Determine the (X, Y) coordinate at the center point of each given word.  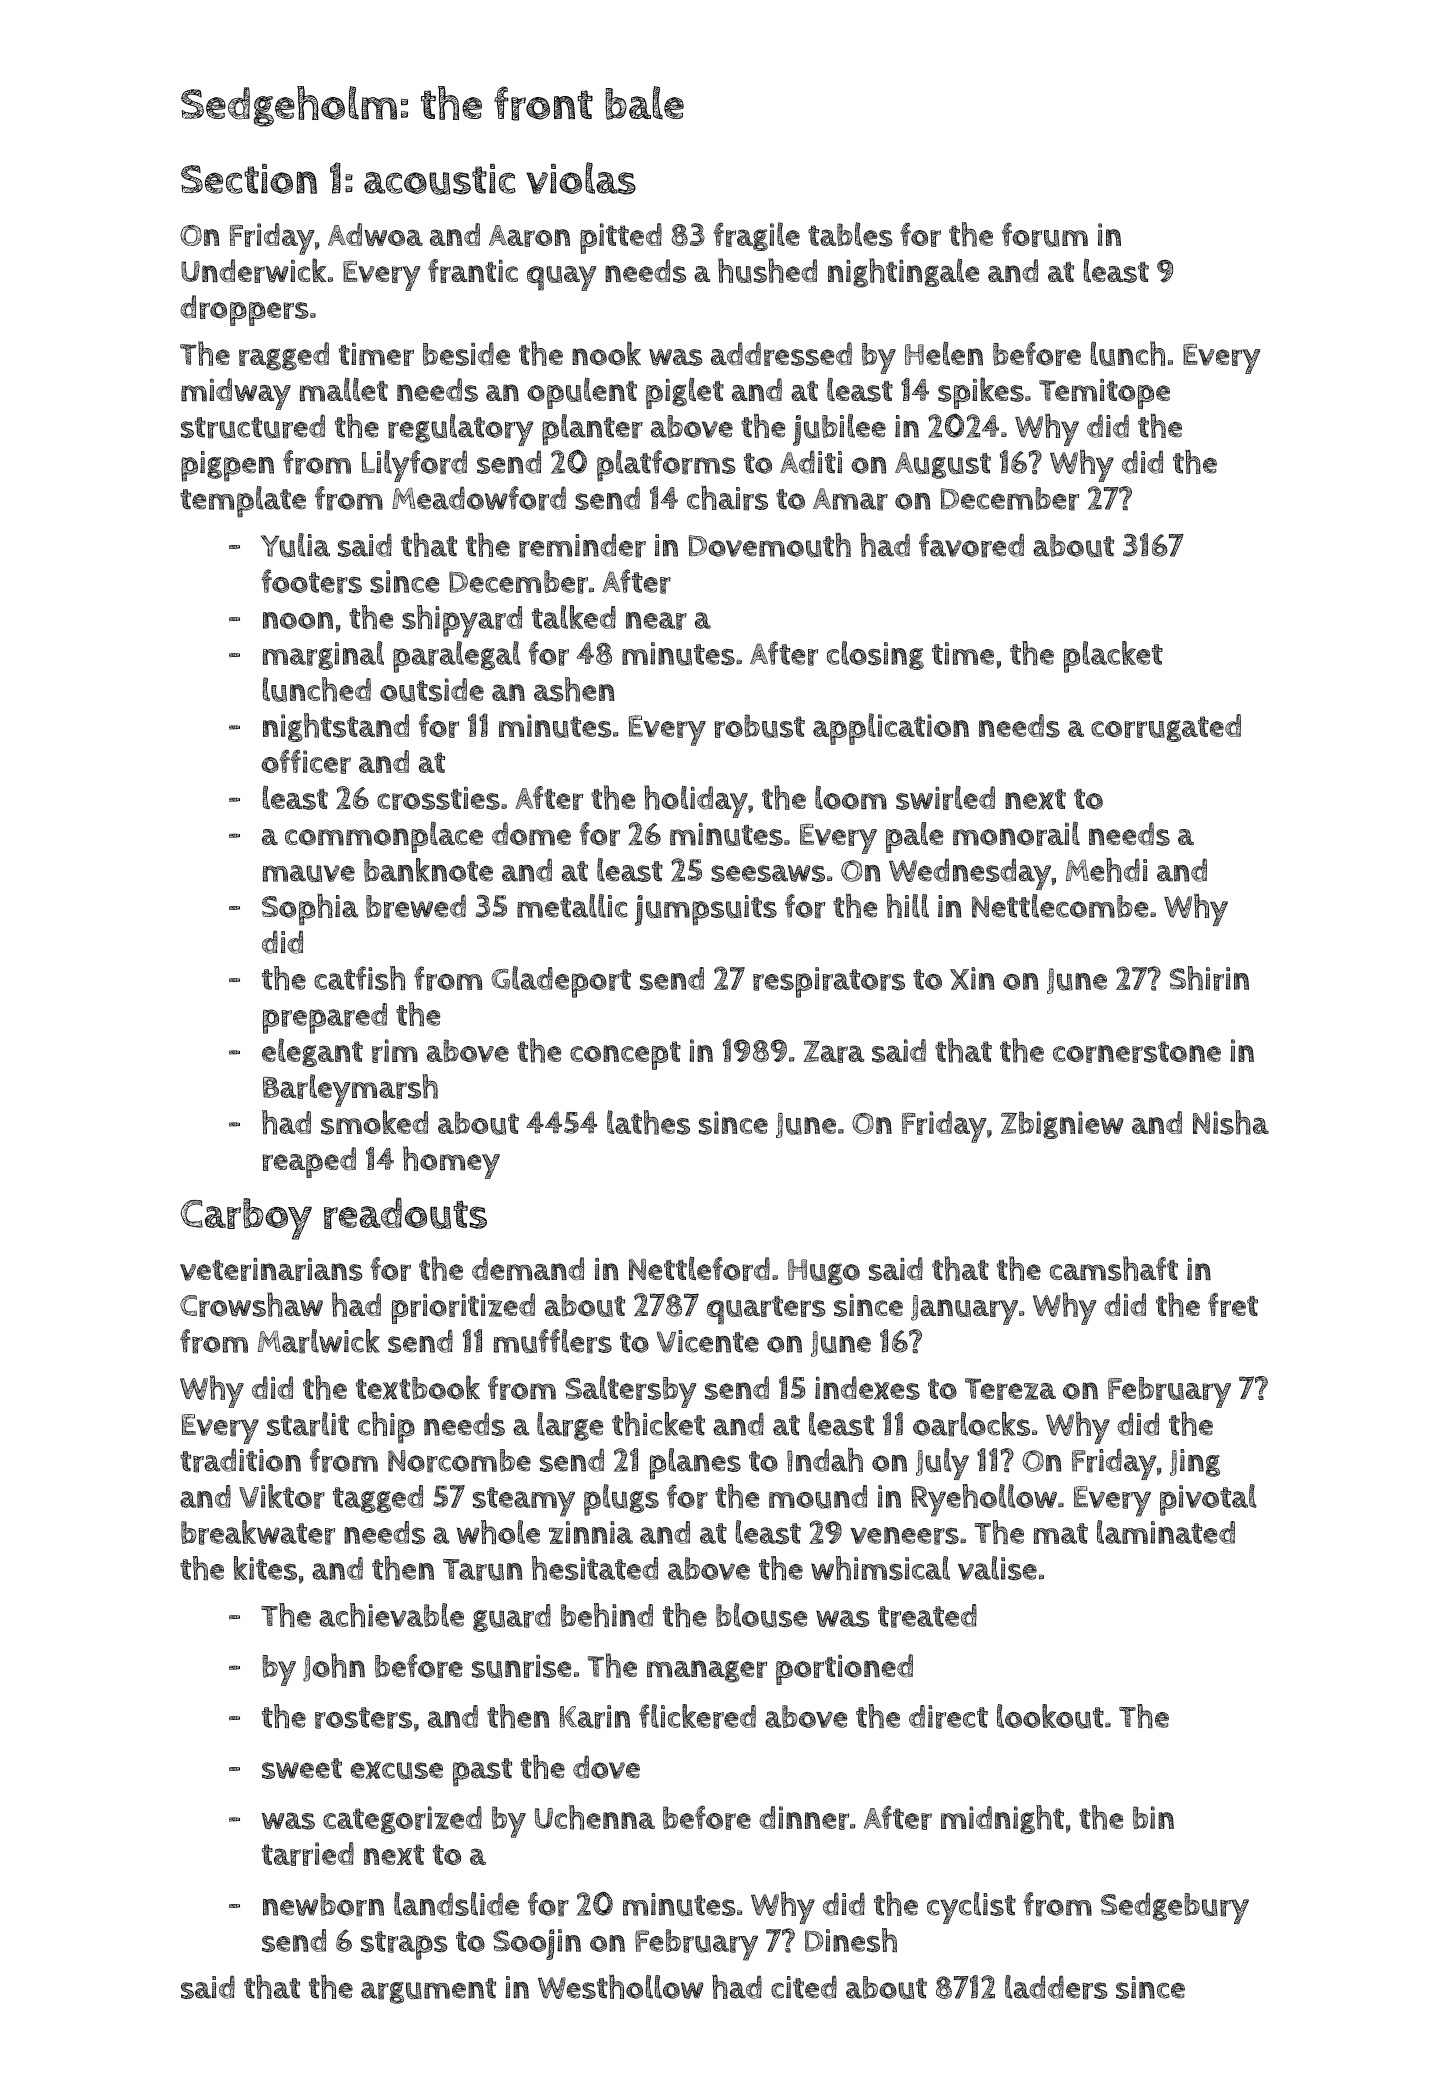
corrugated (1166, 728)
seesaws (768, 873)
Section (249, 179)
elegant (312, 1052)
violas (581, 178)
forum (1045, 234)
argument (428, 1991)
